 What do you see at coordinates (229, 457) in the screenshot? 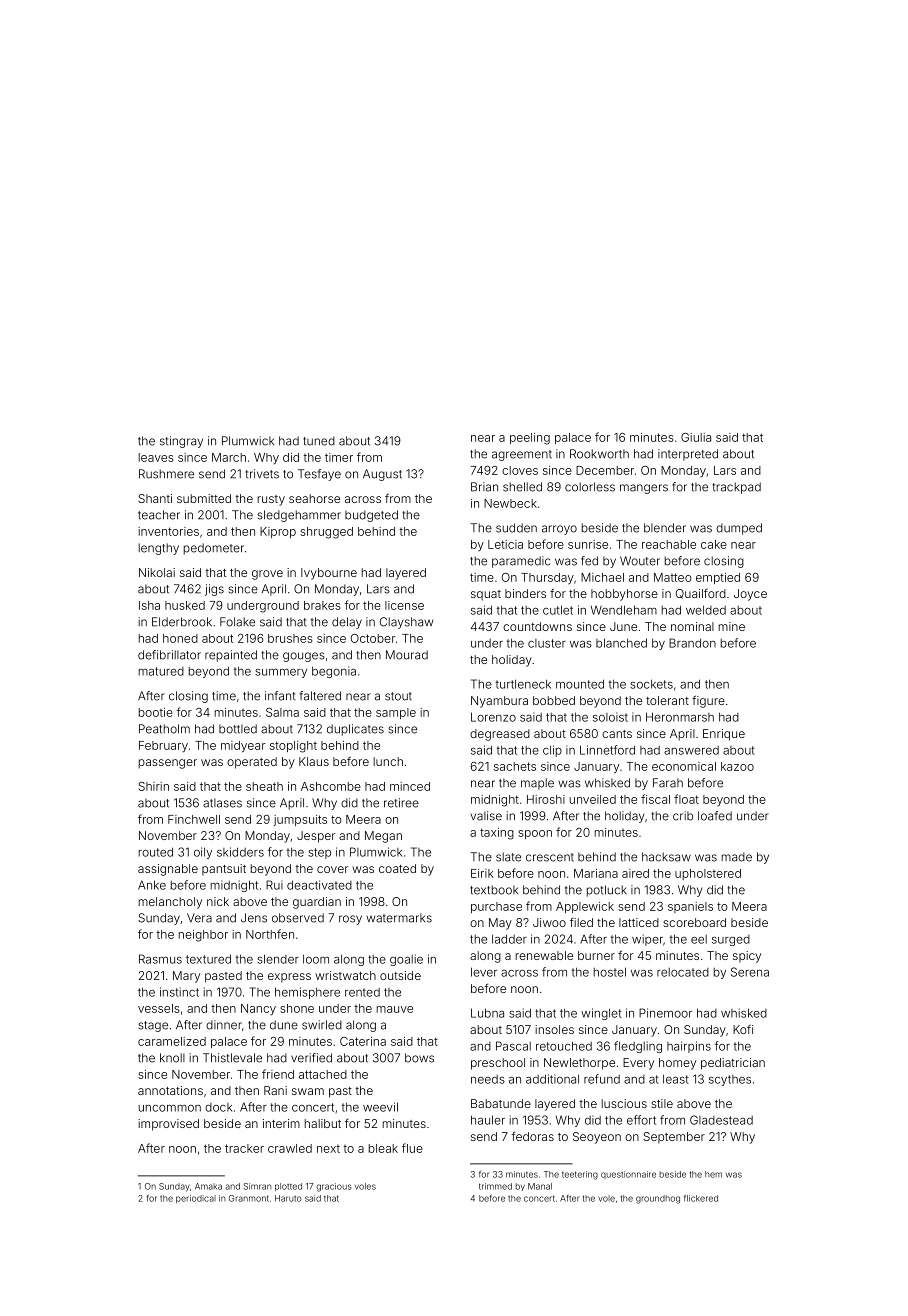
I see `March` at bounding box center [229, 457].
